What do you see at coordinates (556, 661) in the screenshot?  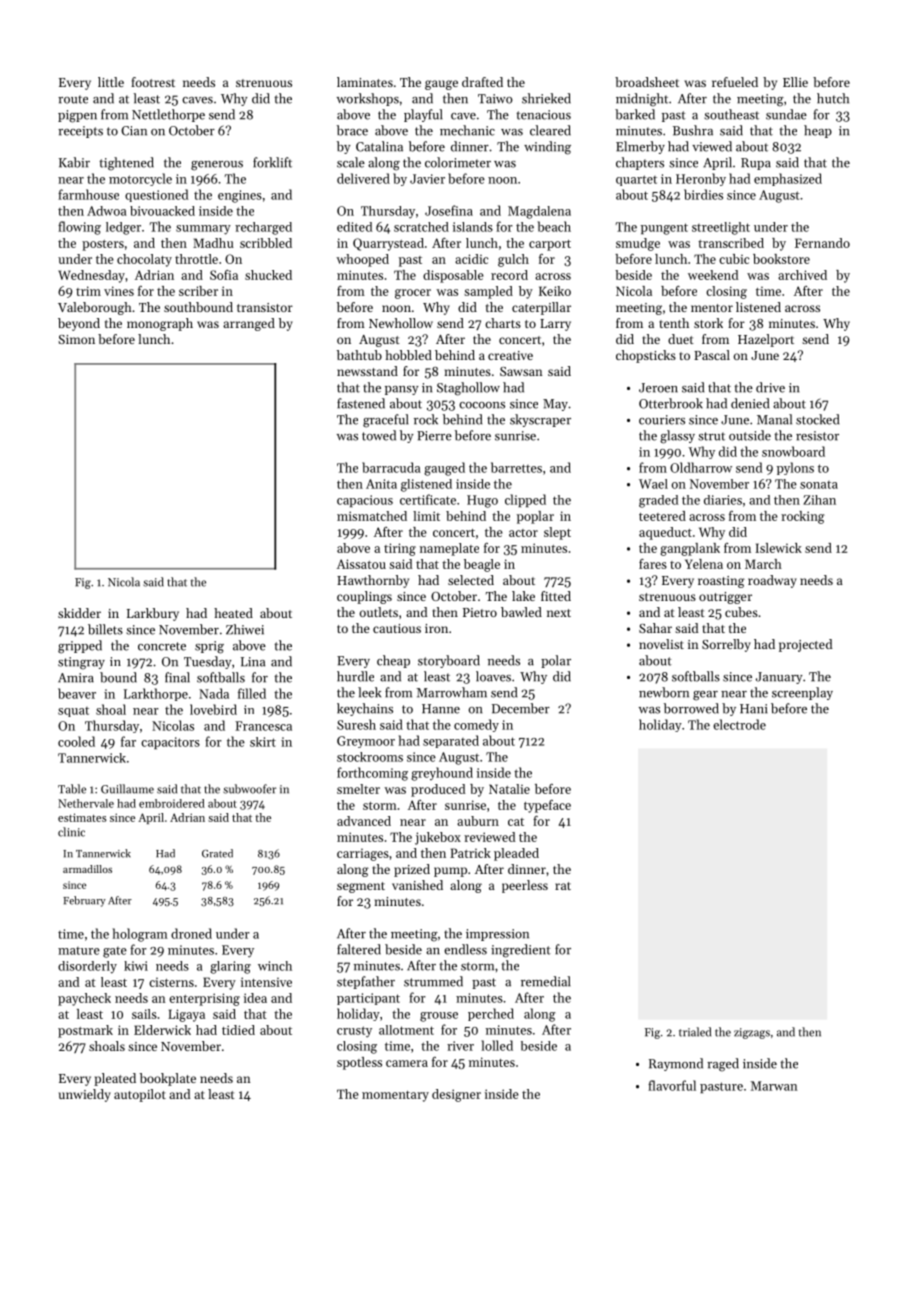 I see `polar` at bounding box center [556, 661].
